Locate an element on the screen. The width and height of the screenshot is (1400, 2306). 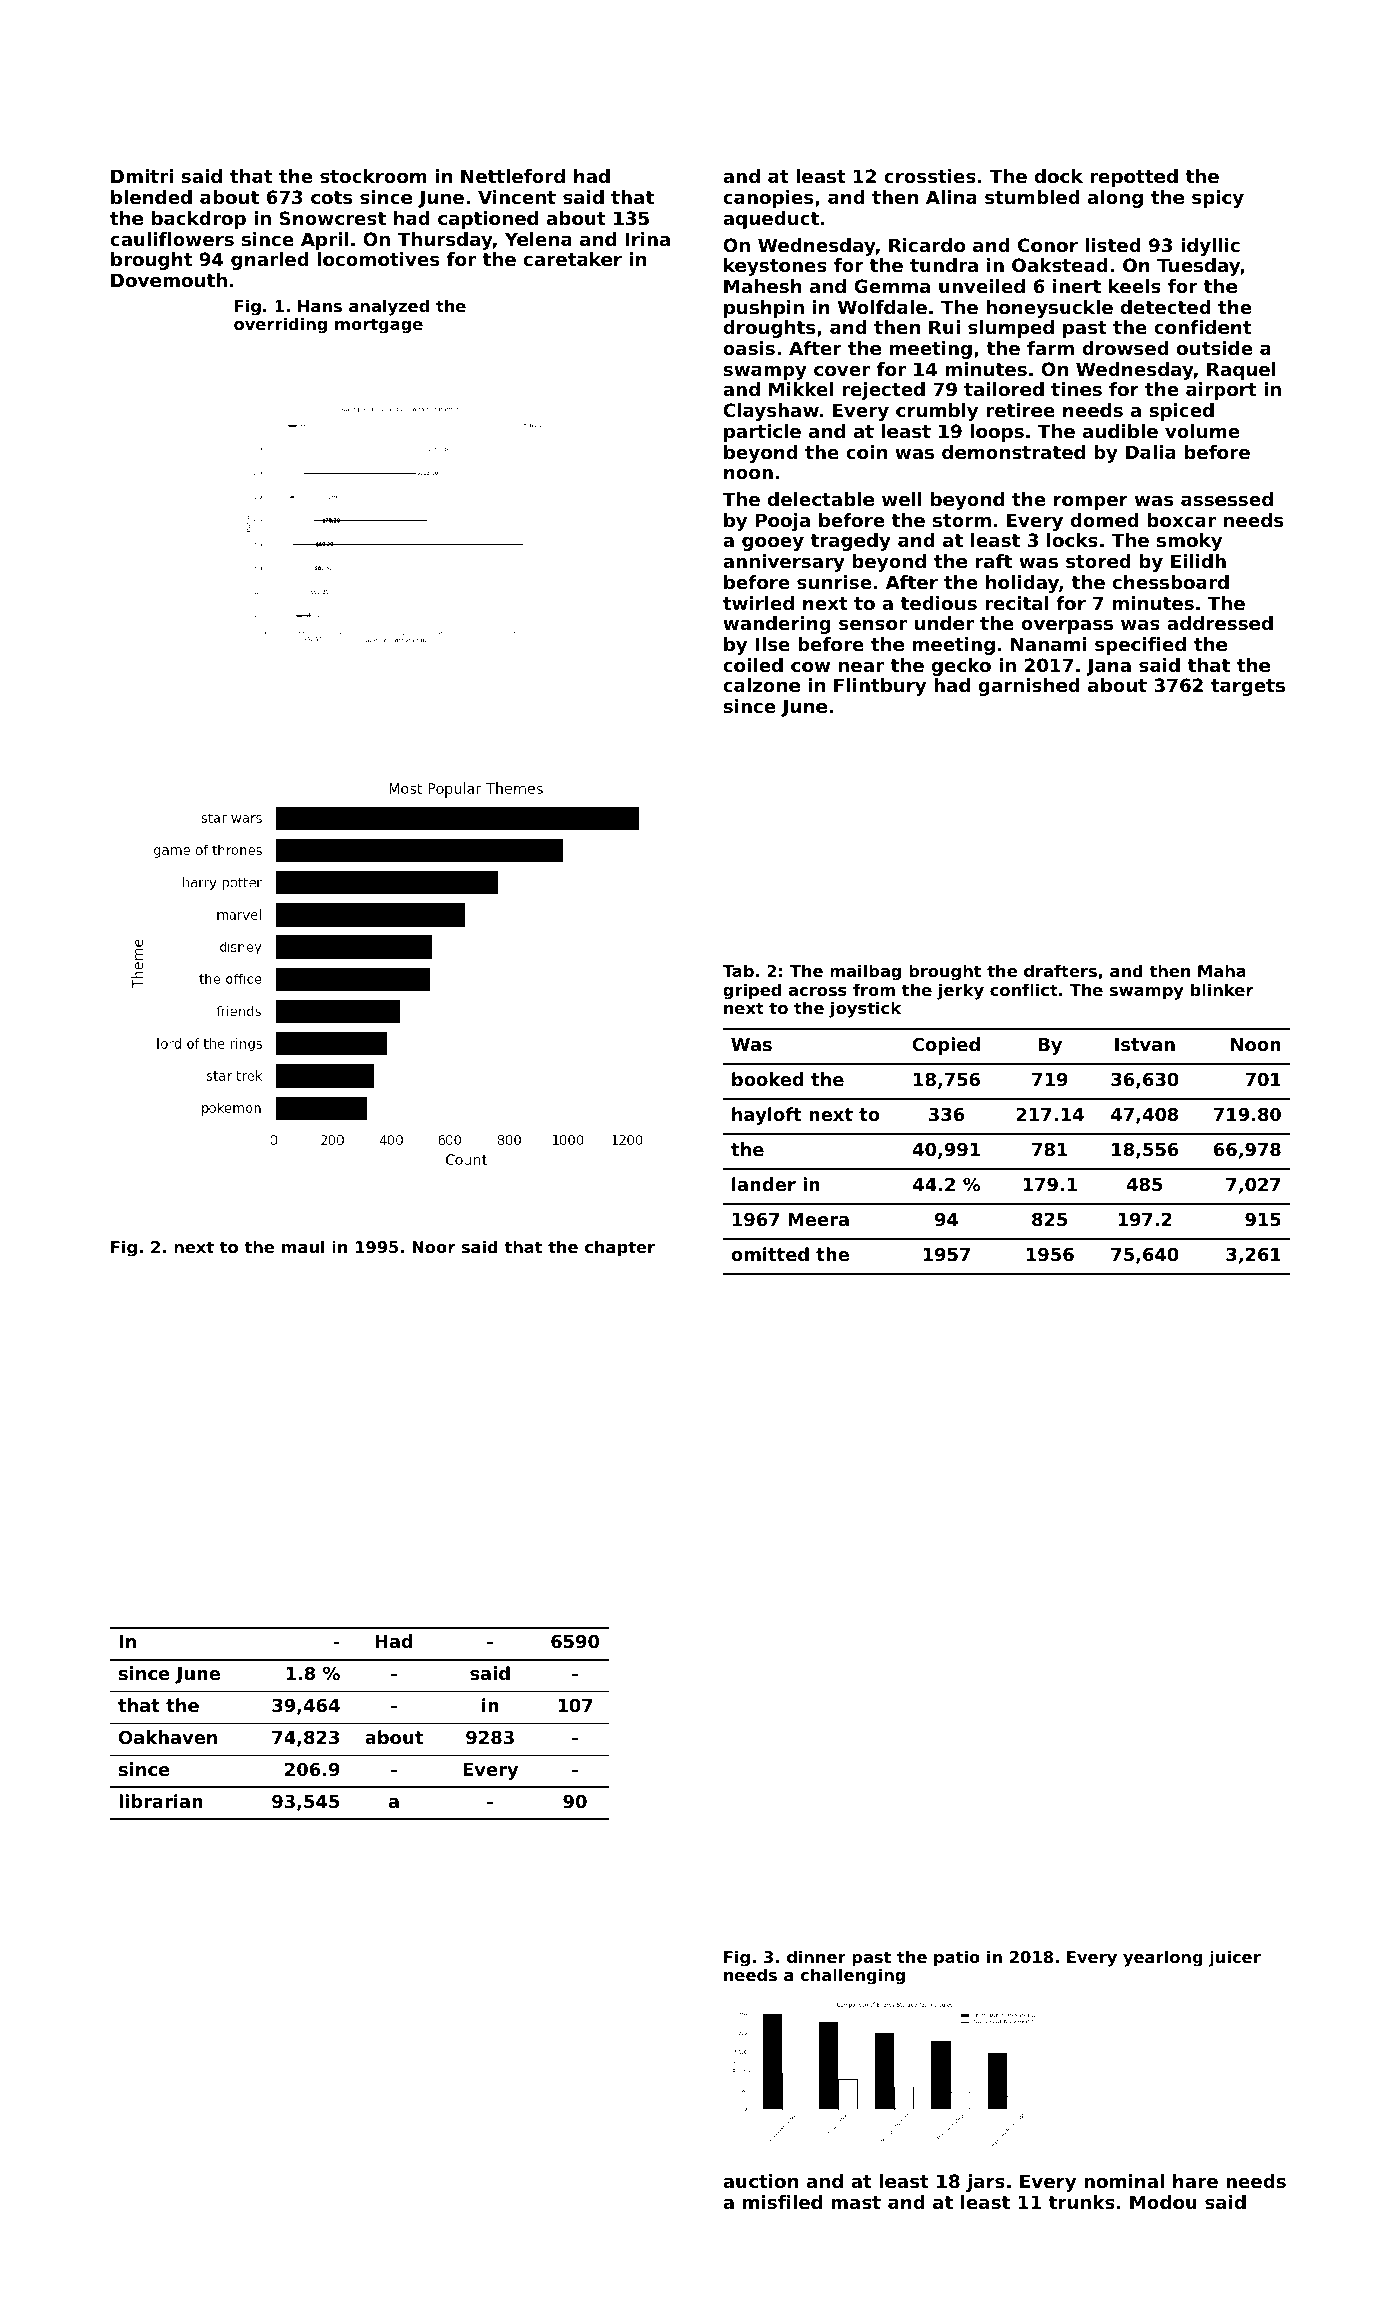
maul is located at coordinates (303, 1246).
